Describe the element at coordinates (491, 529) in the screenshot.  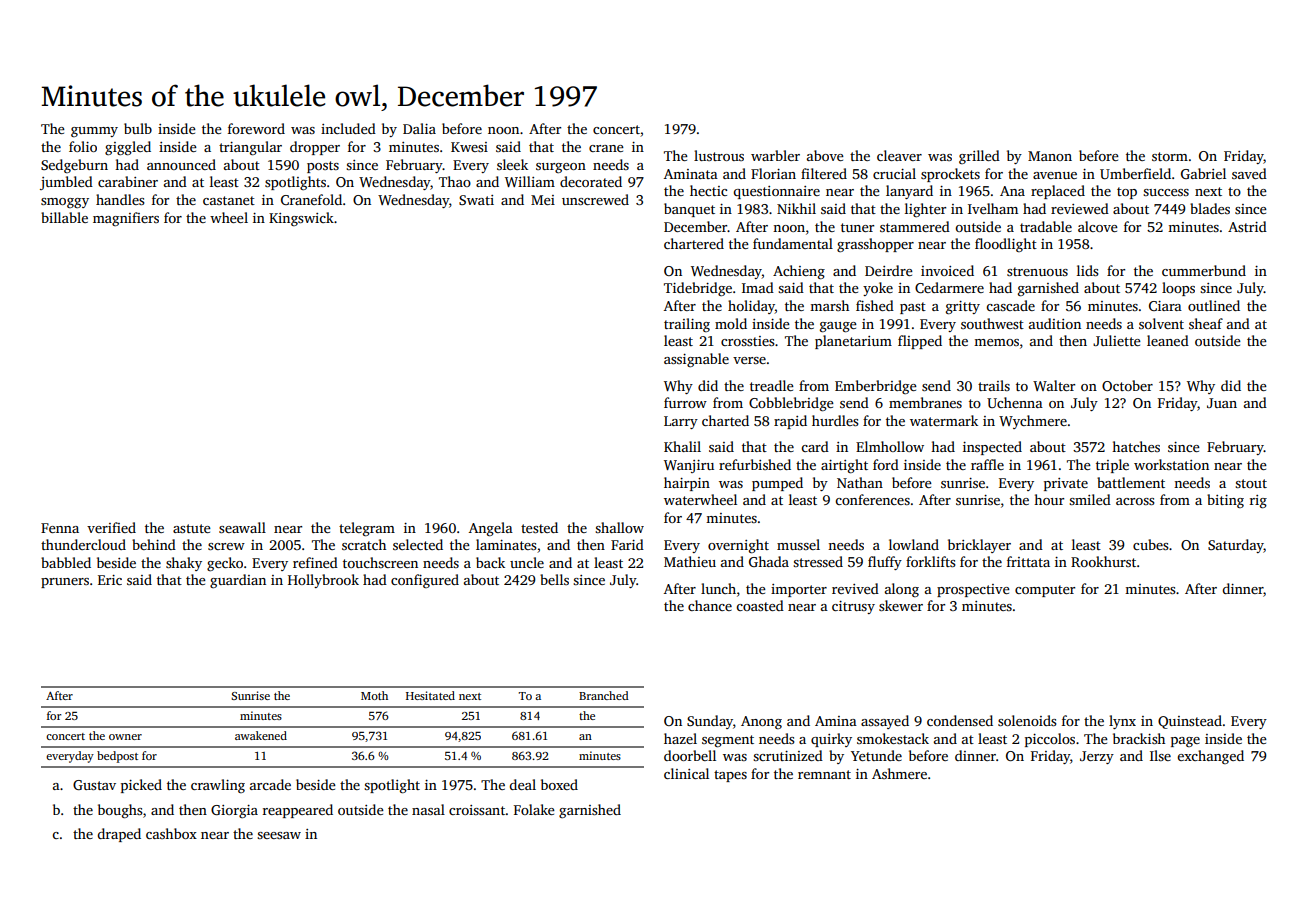
I see `Angela` at that location.
